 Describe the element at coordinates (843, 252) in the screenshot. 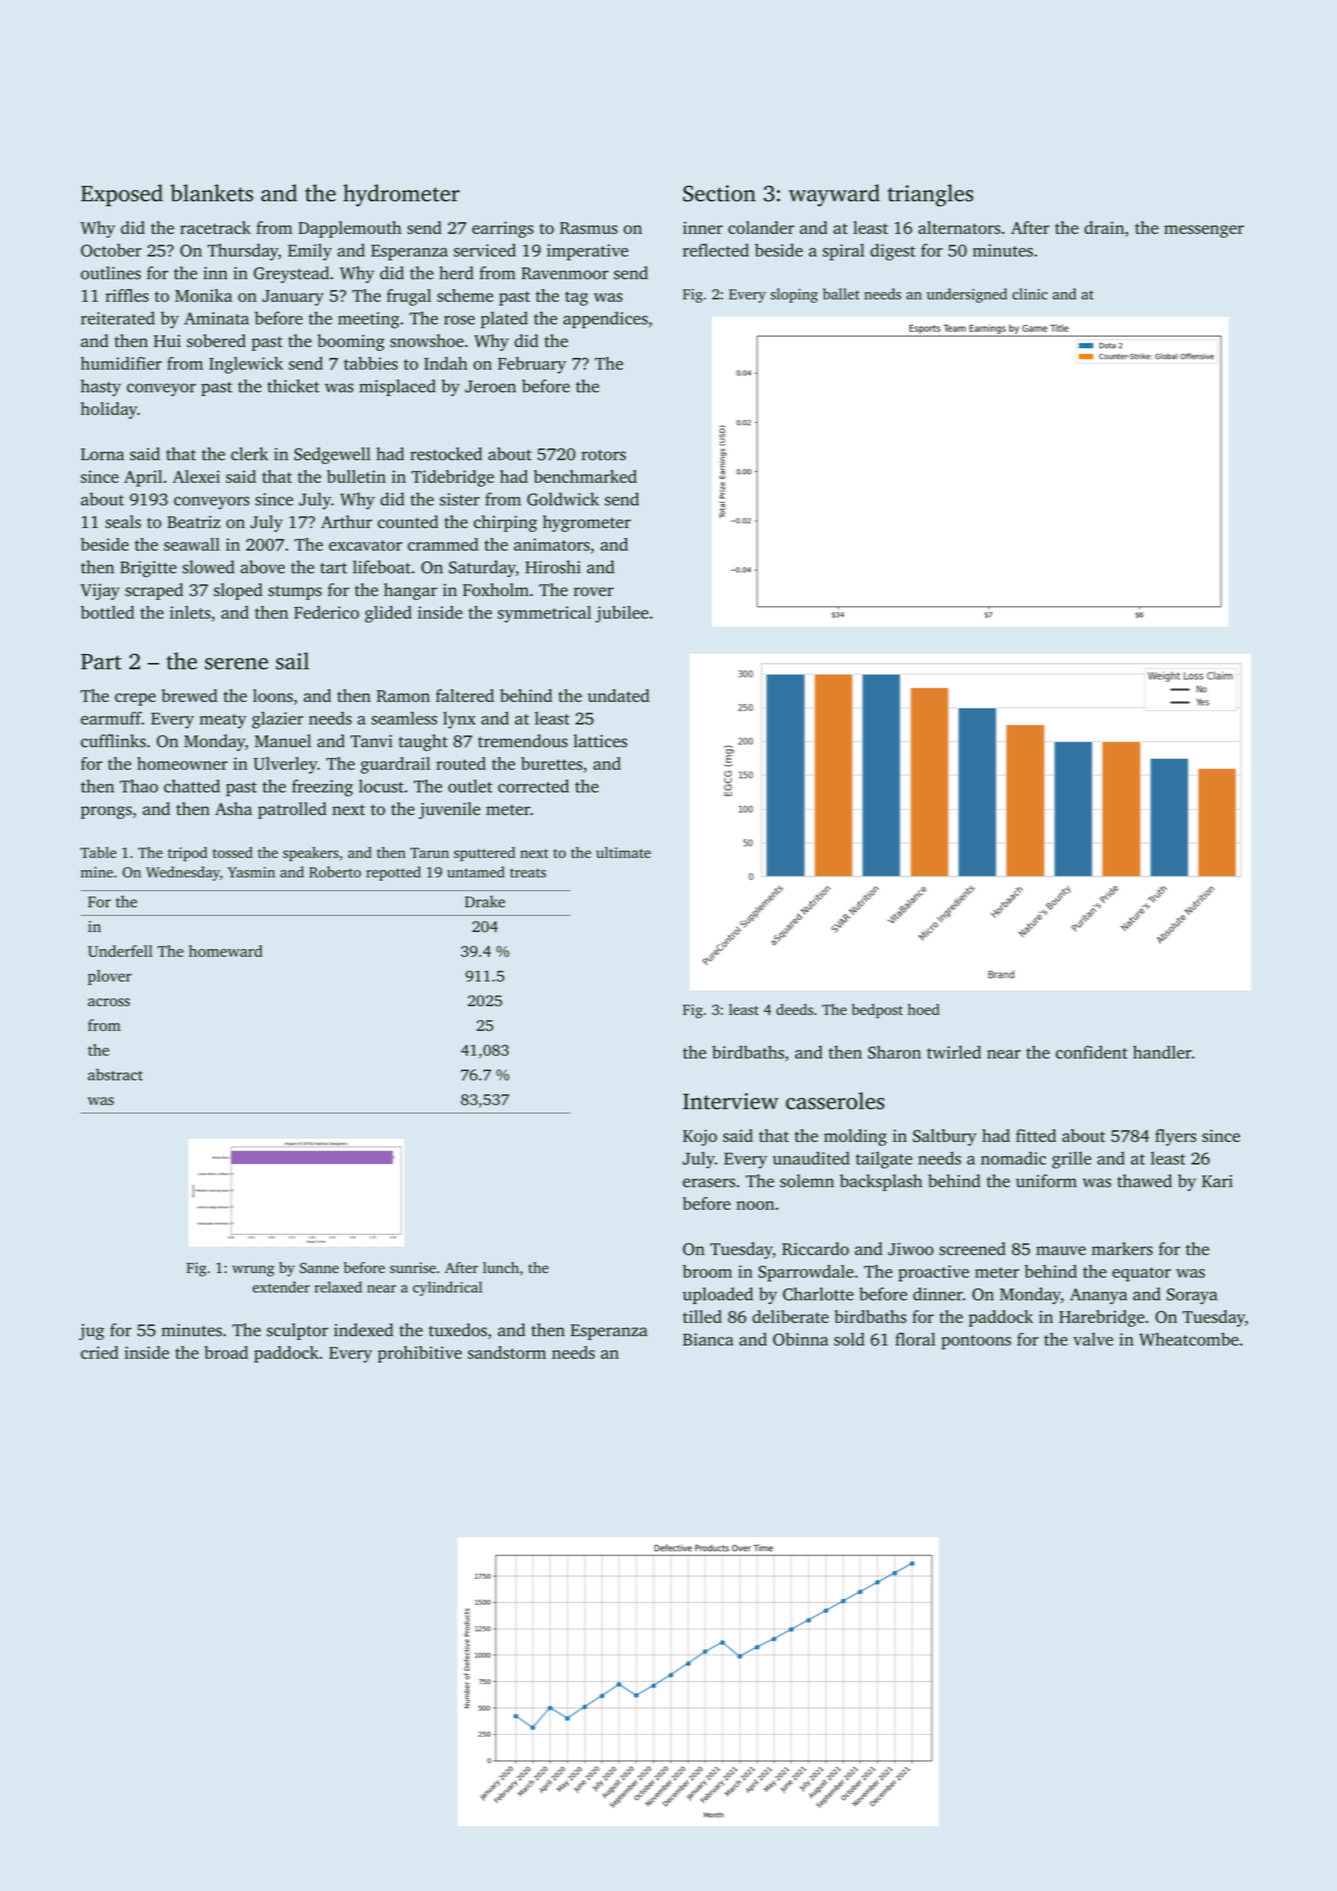

I see `spiral` at that location.
